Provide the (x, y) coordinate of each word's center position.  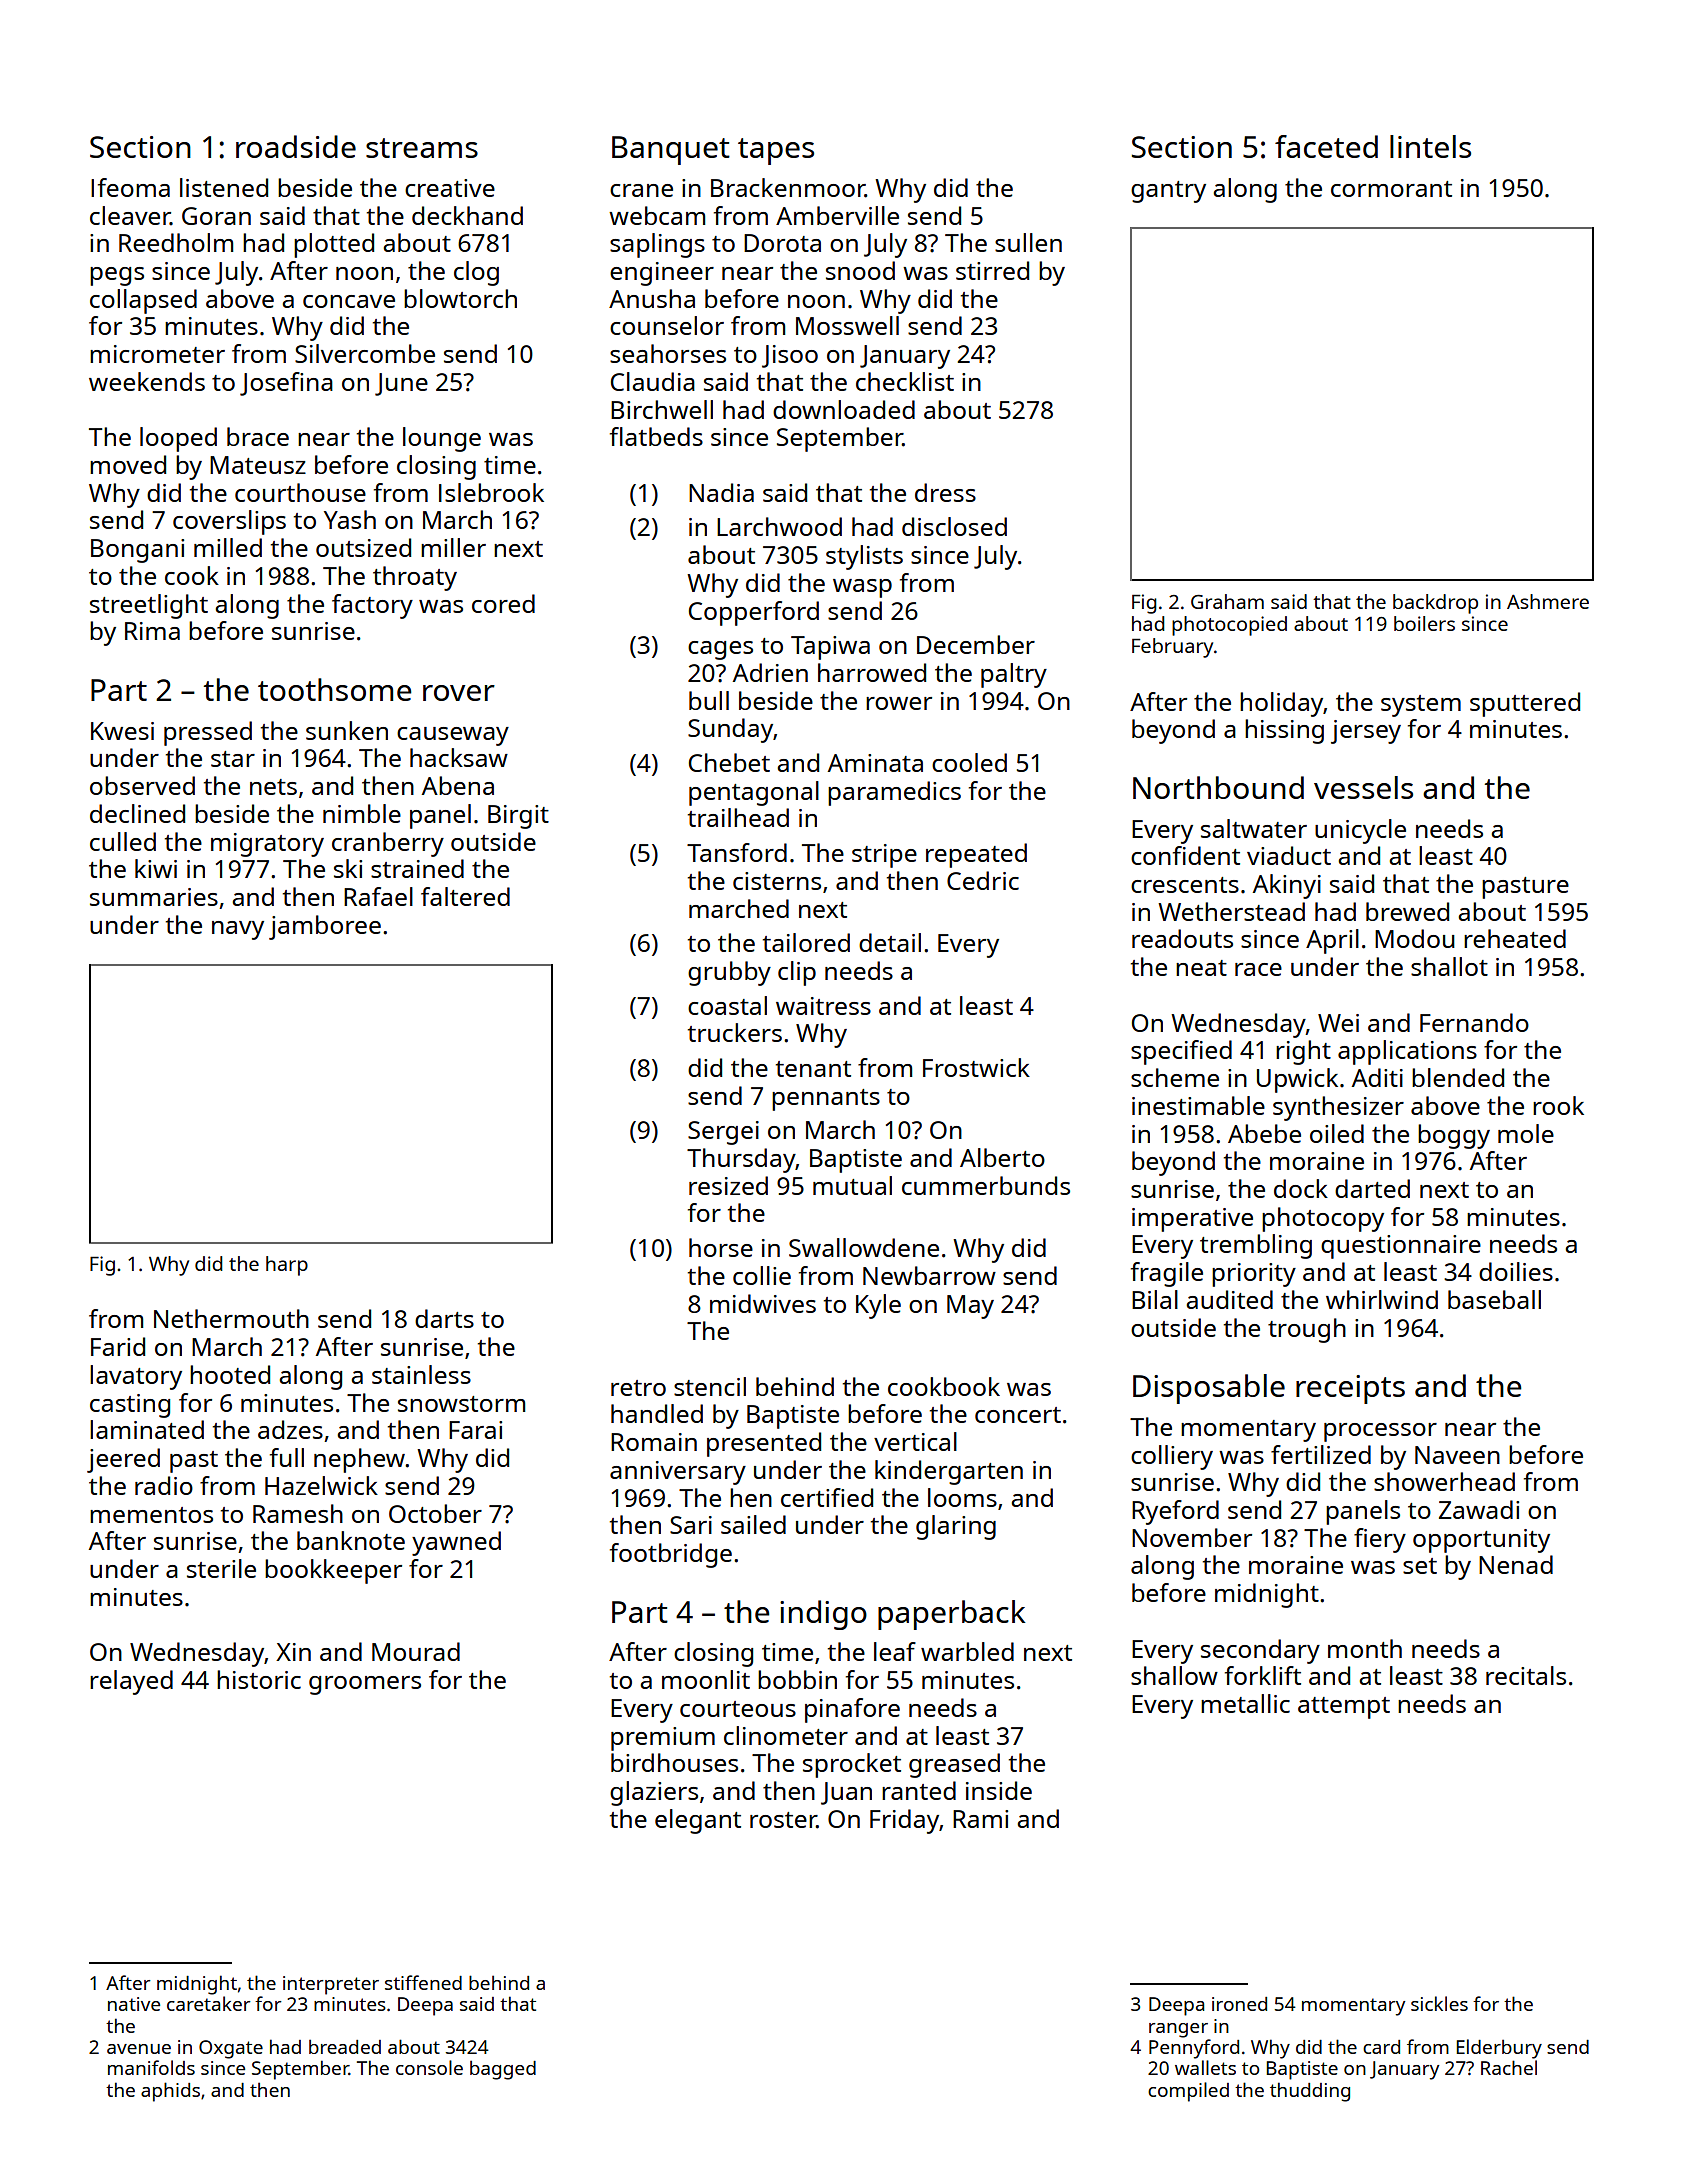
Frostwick (976, 1067)
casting (130, 1406)
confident (1185, 855)
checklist (905, 381)
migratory (267, 845)
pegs (117, 276)
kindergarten (949, 1472)
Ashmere (1548, 601)
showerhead (1444, 1481)
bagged (503, 2070)
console (429, 2067)
